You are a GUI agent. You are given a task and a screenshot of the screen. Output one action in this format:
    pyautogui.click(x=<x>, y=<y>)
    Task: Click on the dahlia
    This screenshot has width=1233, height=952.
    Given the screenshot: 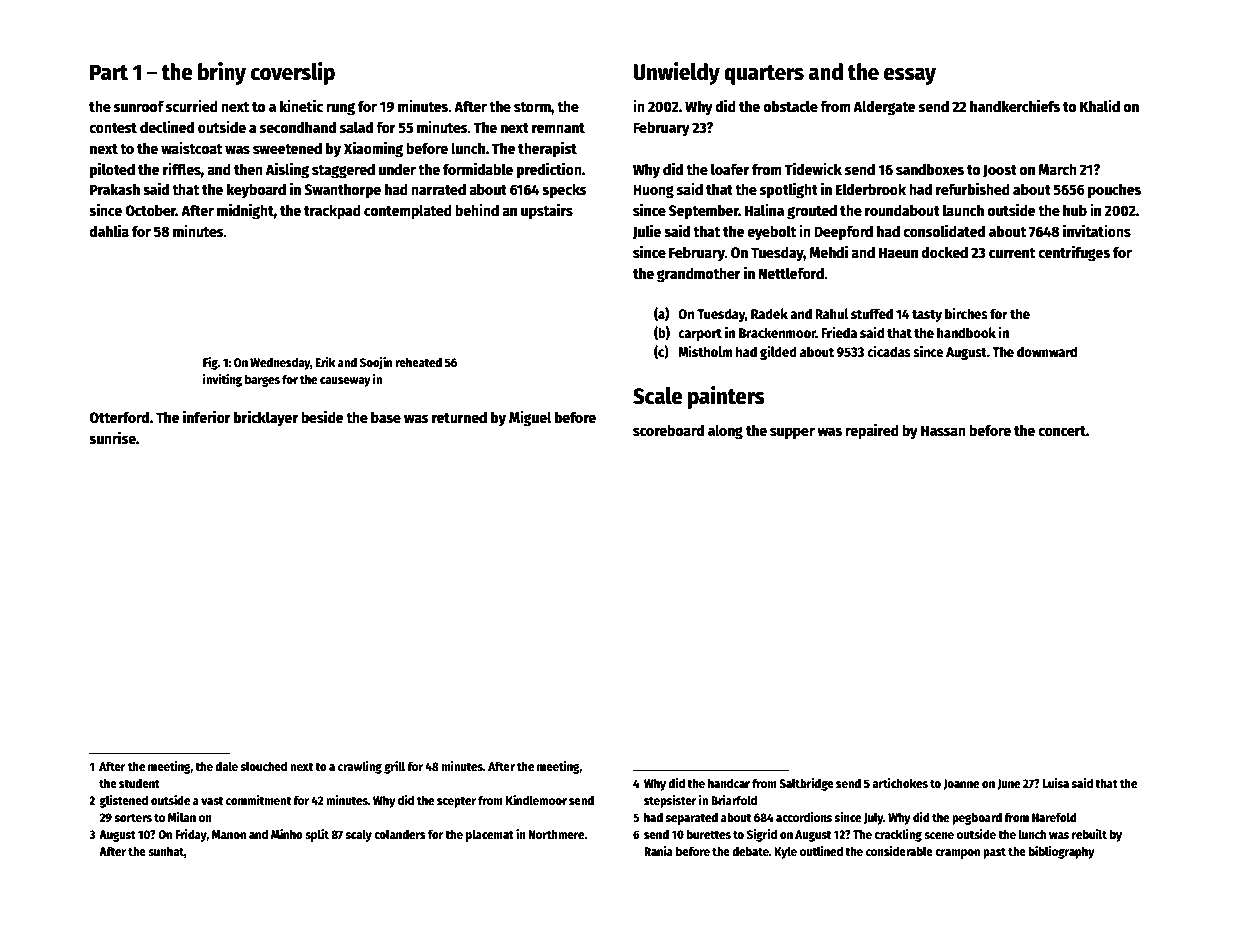 What is the action you would take?
    pyautogui.click(x=109, y=230)
